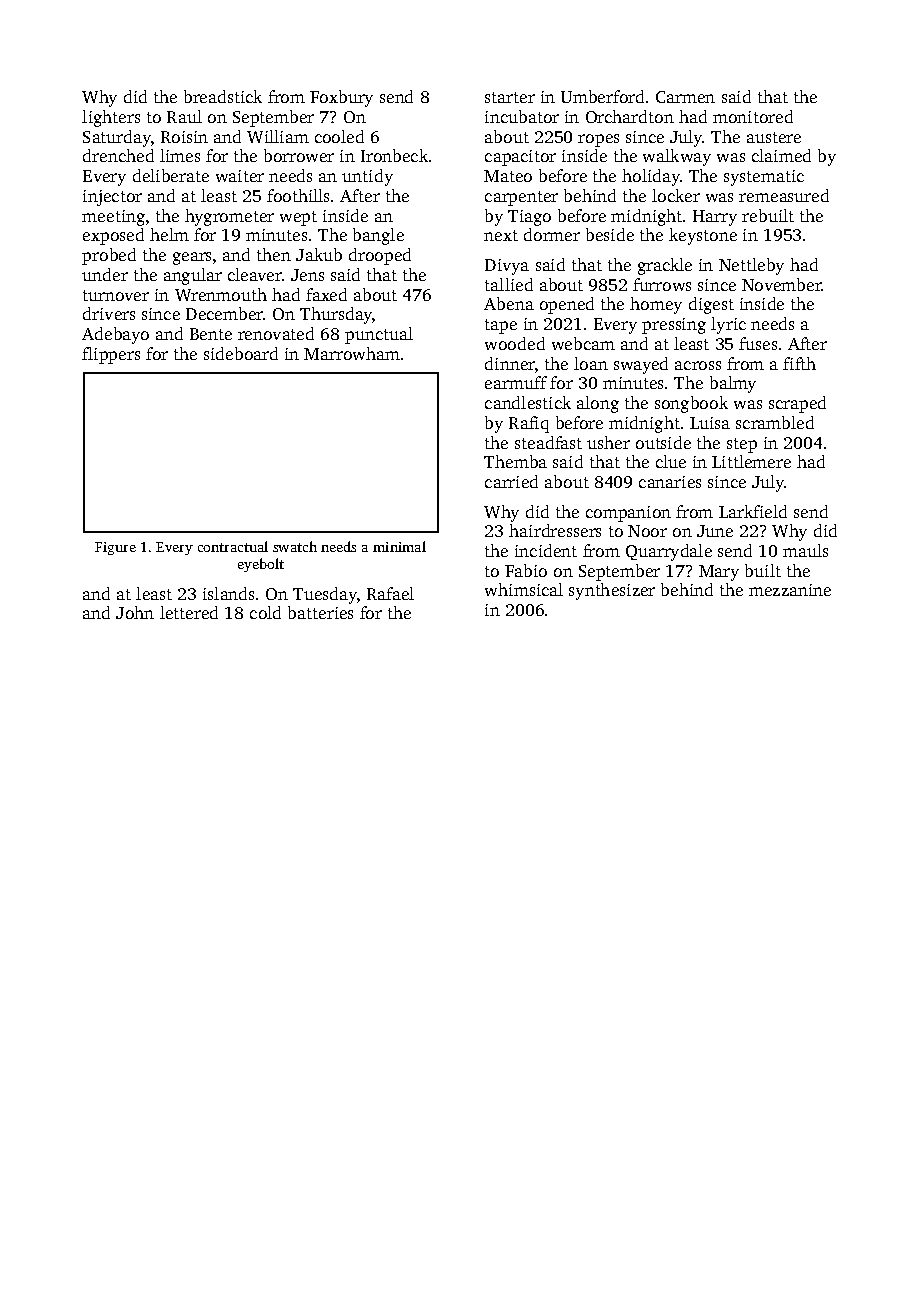  Describe the element at coordinates (225, 313) in the screenshot. I see `December` at that location.
